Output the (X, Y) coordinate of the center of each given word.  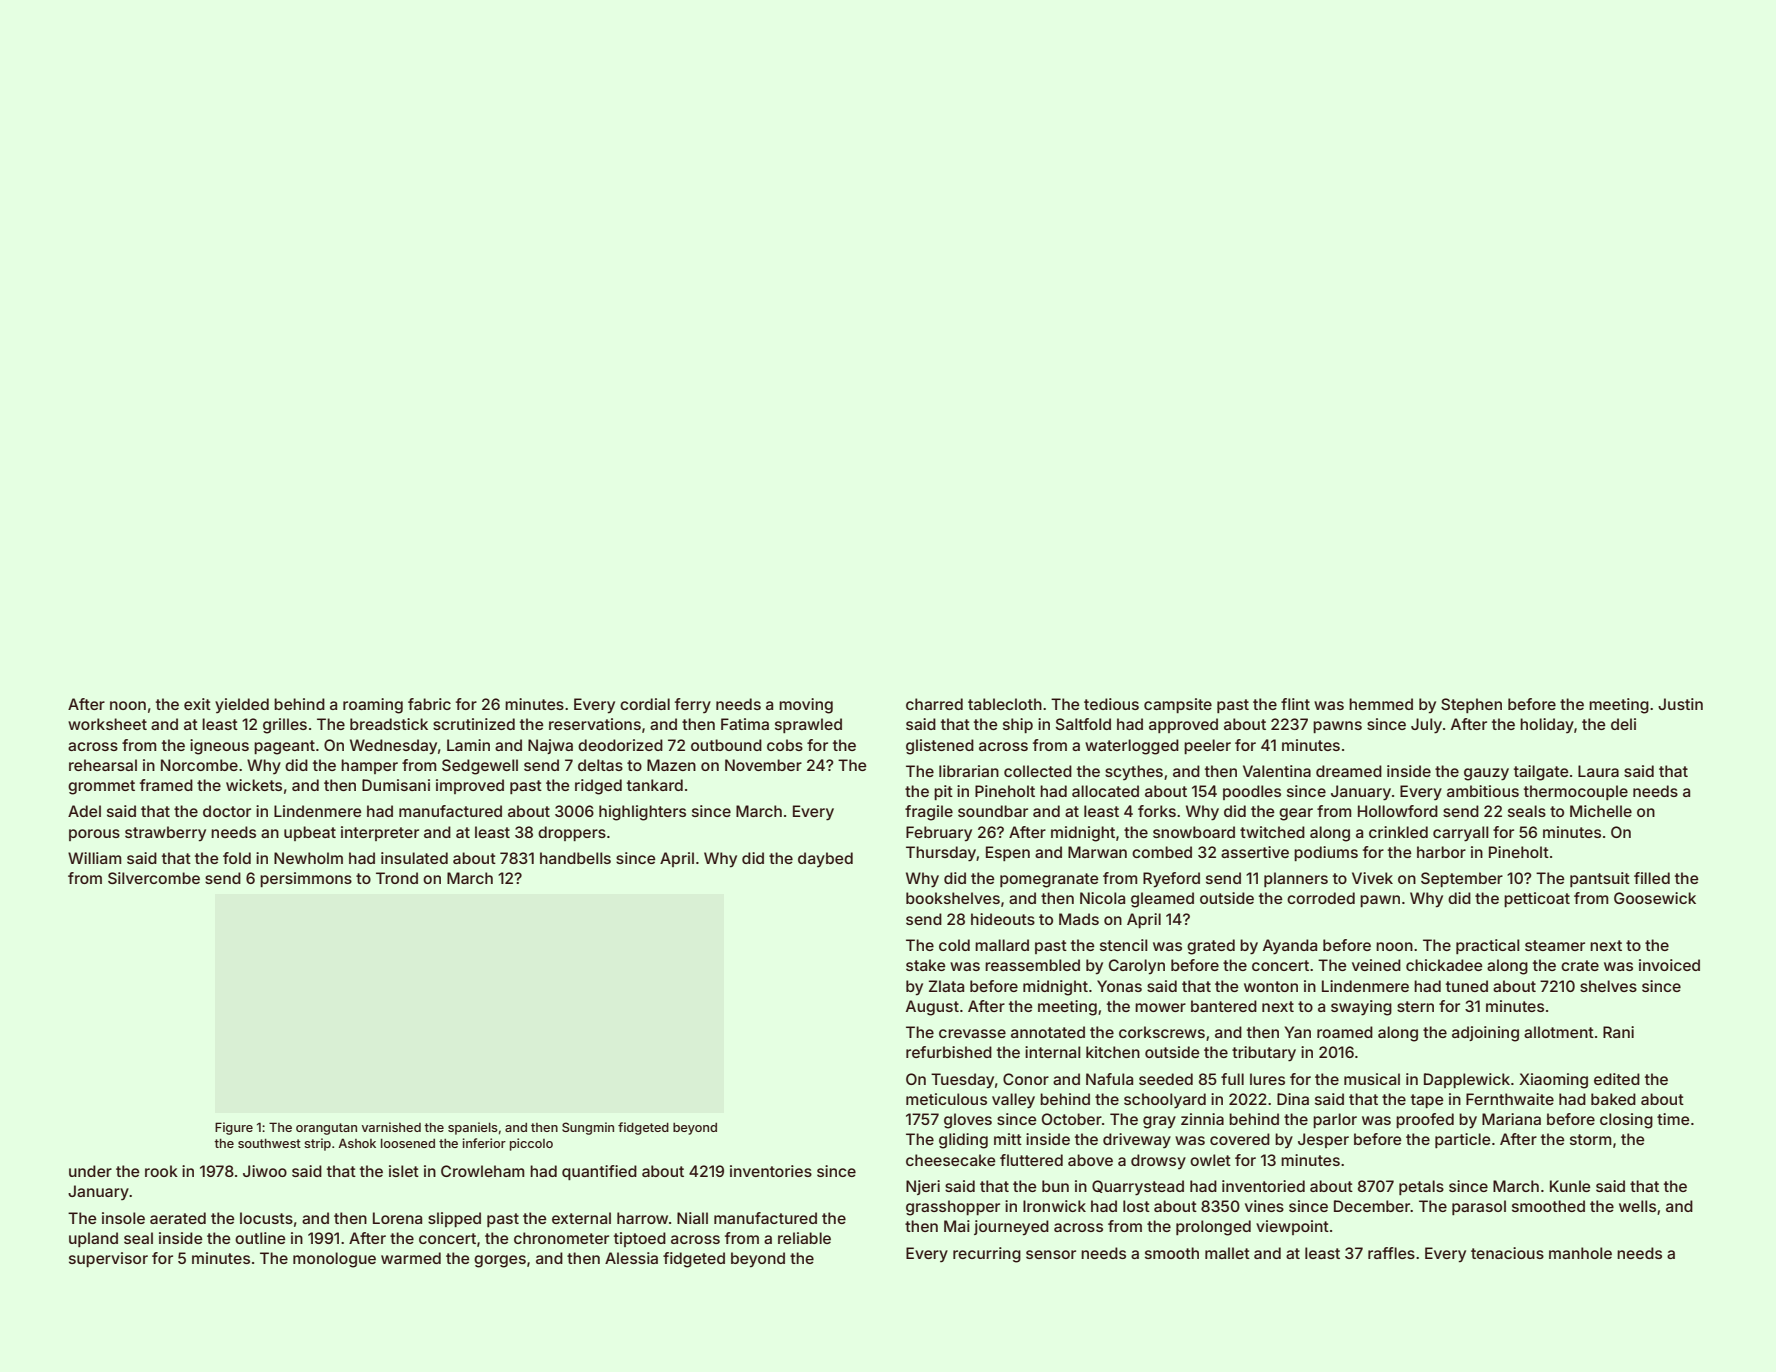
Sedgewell (480, 767)
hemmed (1381, 704)
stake (926, 965)
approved (1183, 725)
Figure (234, 1128)
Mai (957, 1226)
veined (1376, 965)
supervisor (108, 1259)
